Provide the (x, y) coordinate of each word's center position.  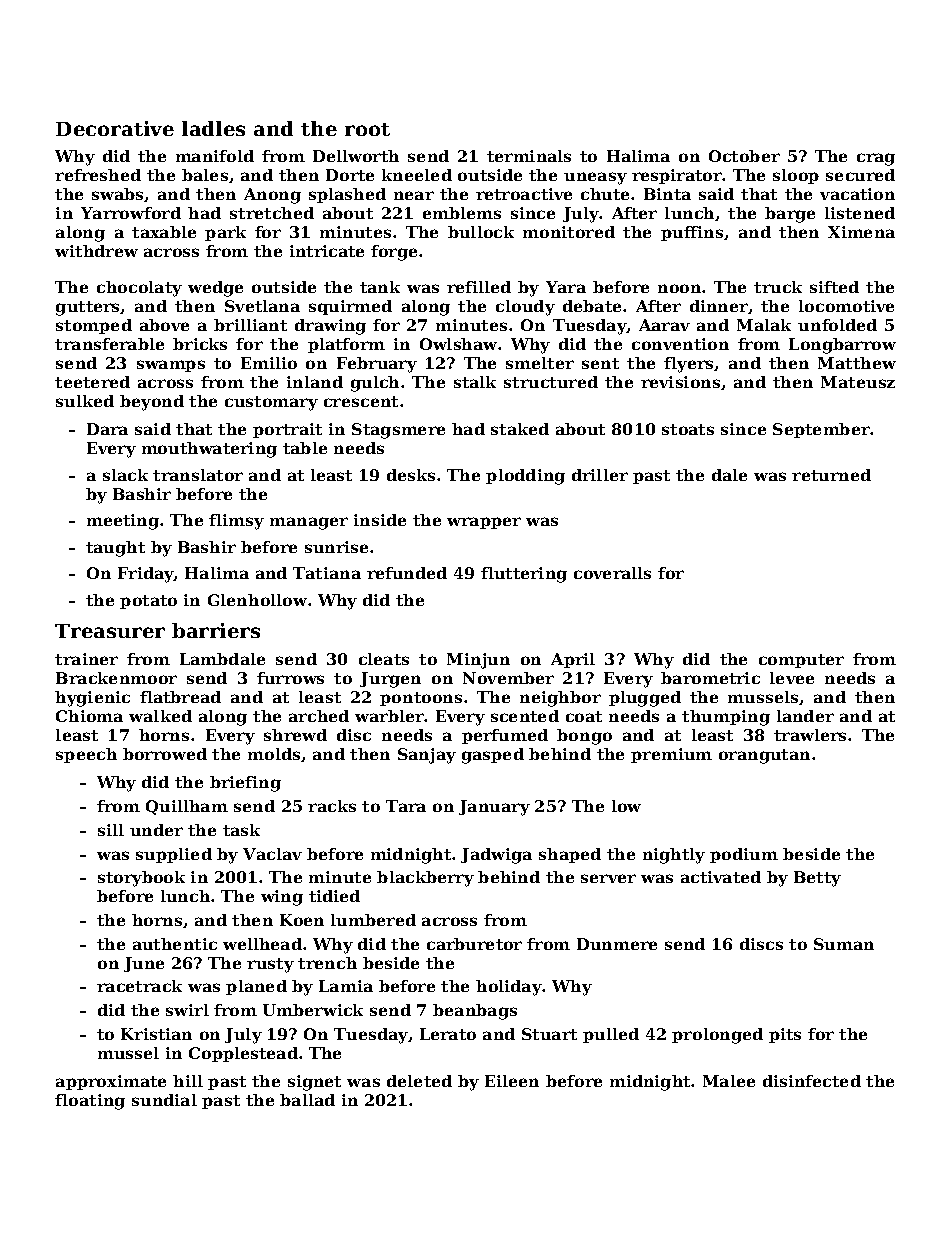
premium (671, 755)
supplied (174, 855)
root (367, 129)
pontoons (421, 699)
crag (876, 159)
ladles (213, 128)
